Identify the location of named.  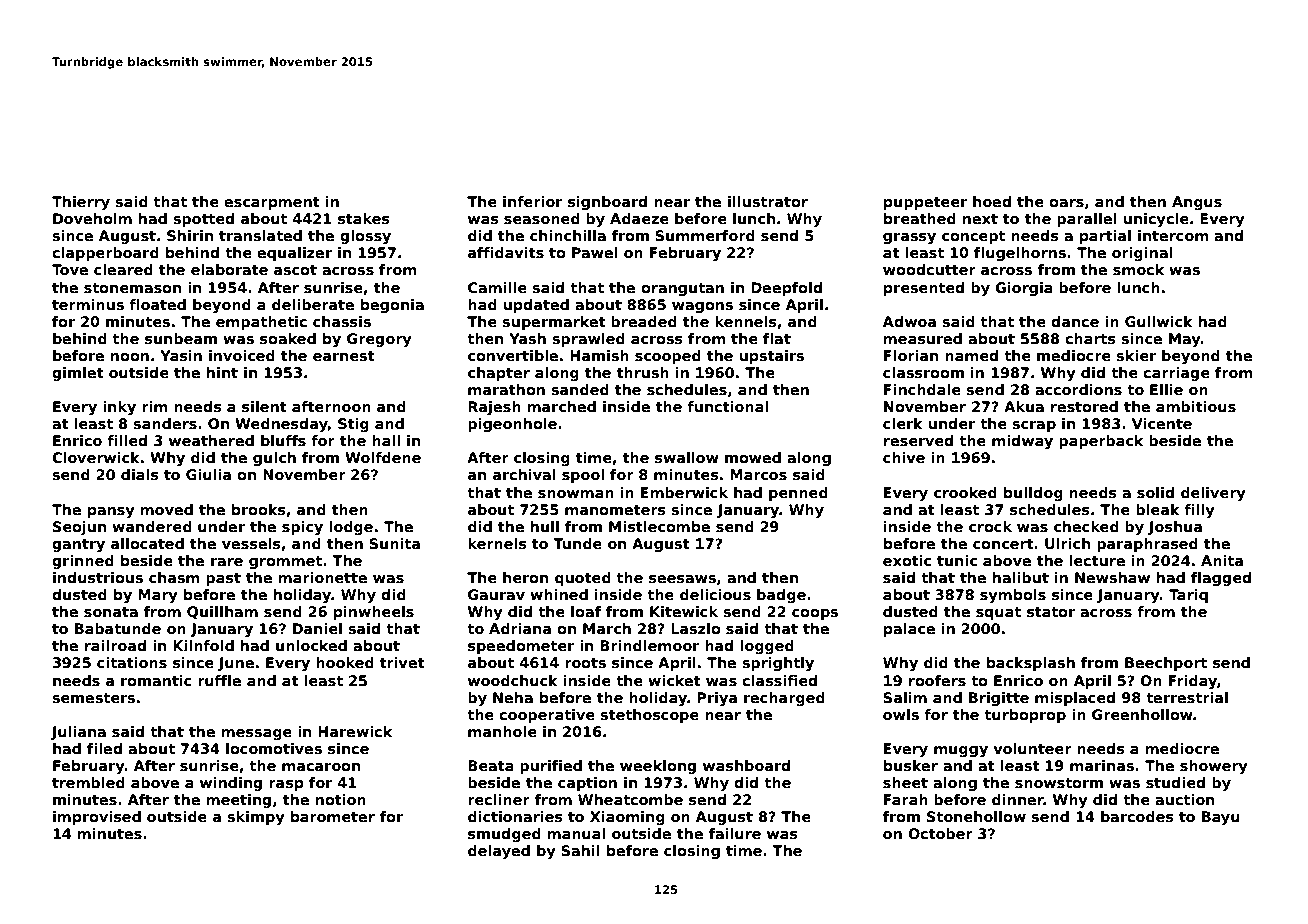
(971, 355).
